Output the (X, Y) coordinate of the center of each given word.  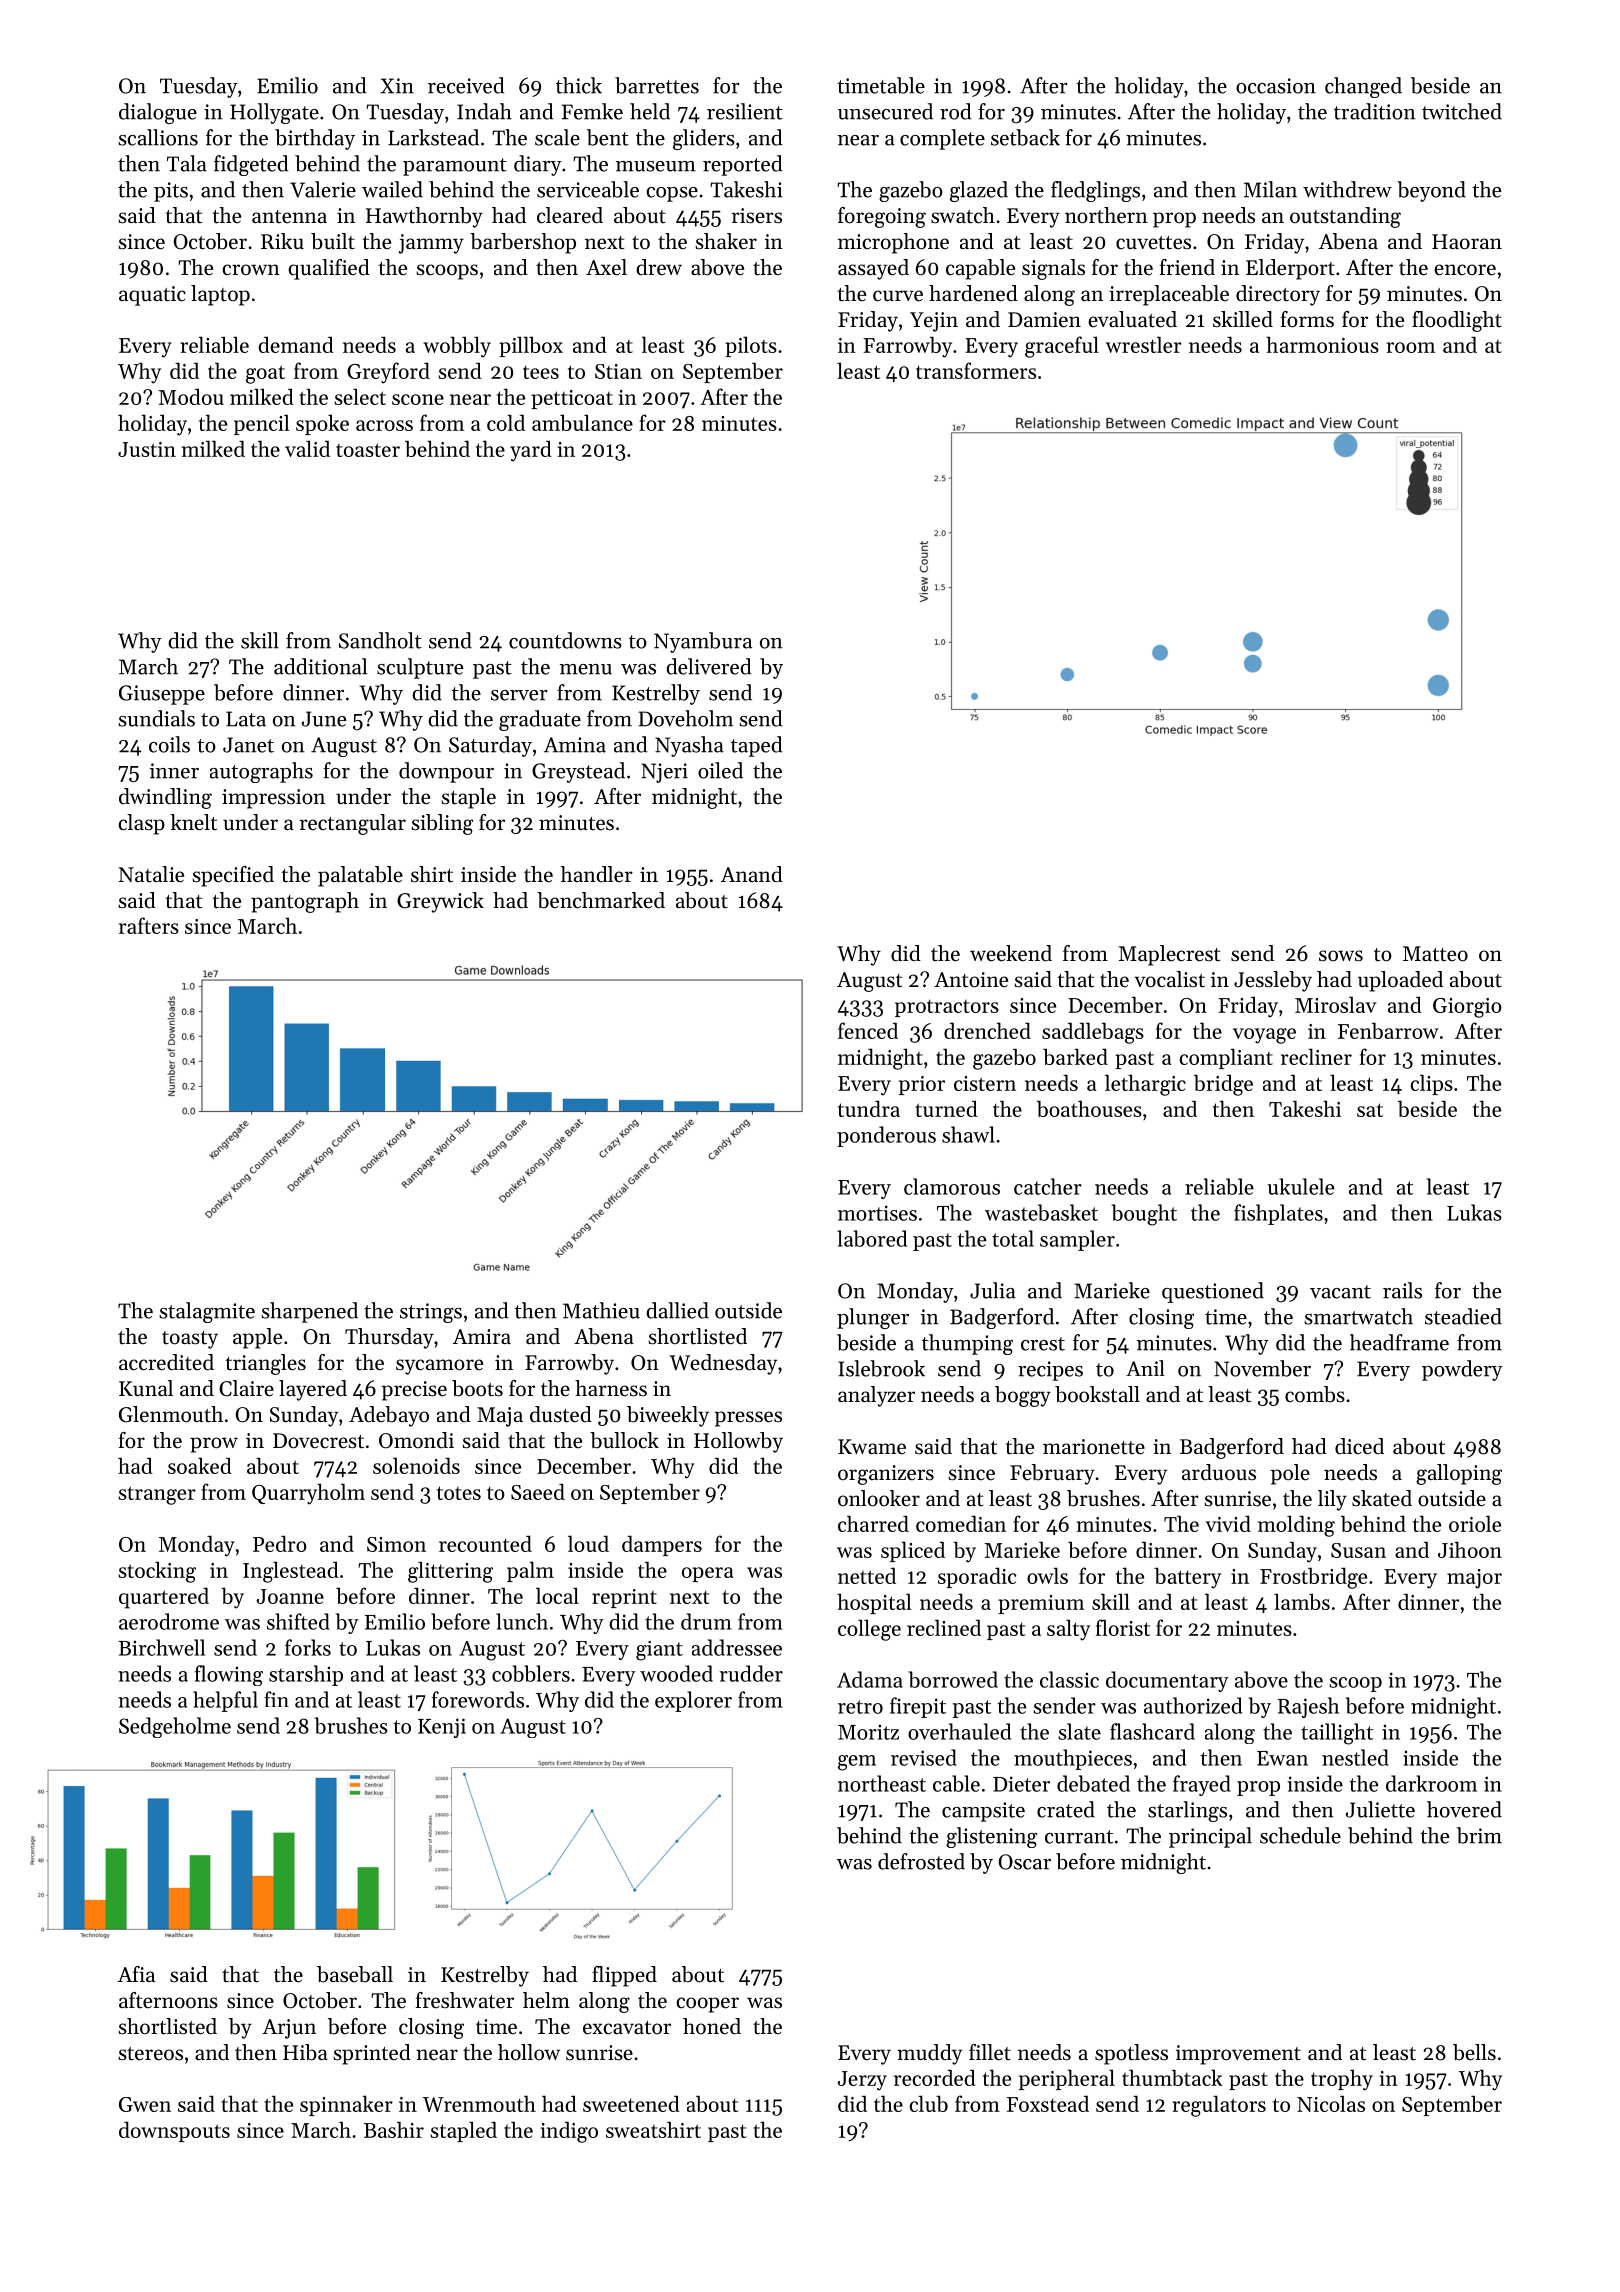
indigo (569, 2132)
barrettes (657, 85)
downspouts (174, 2131)
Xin (397, 86)
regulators (1219, 2106)
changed (1363, 87)
